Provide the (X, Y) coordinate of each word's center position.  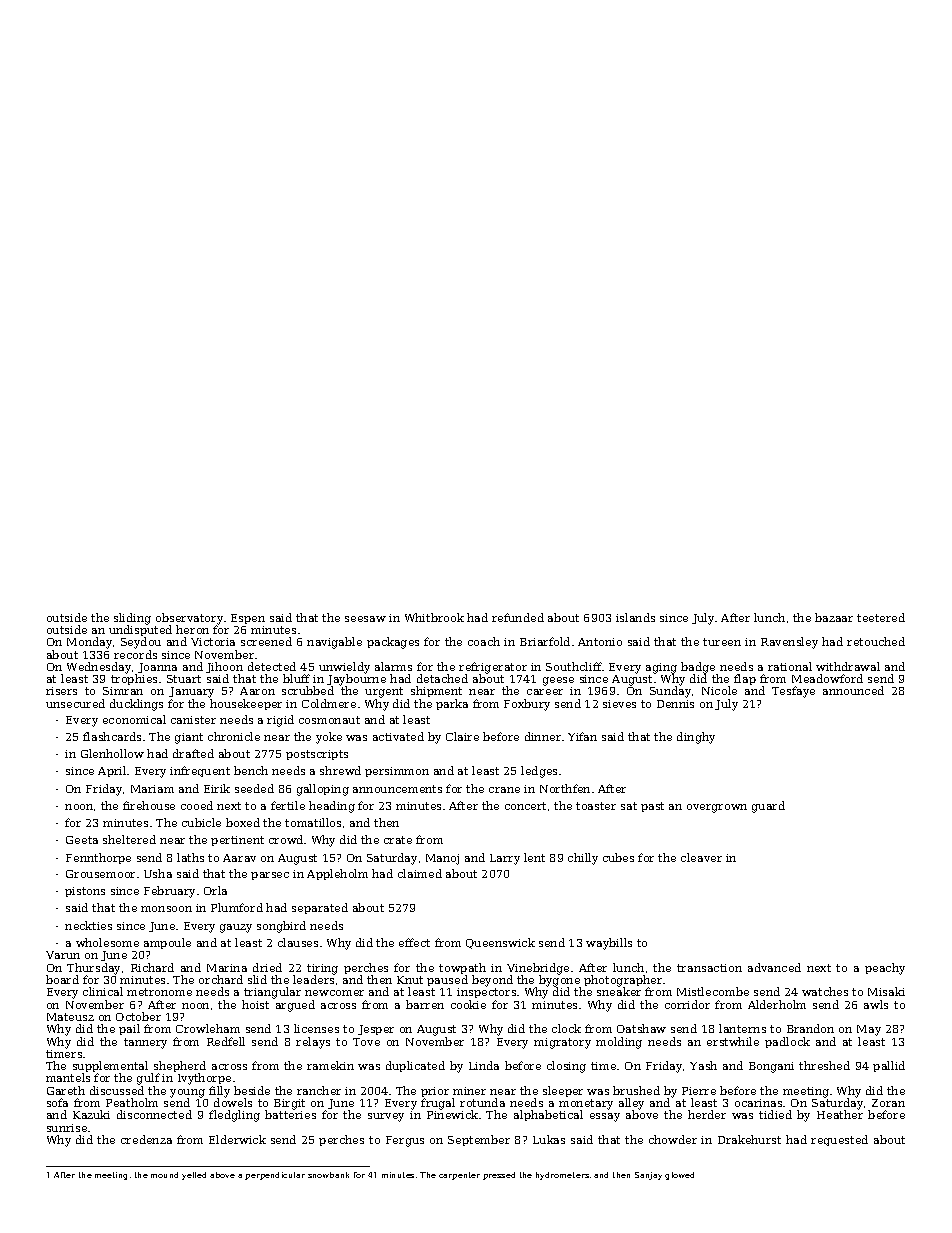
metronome (159, 992)
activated (398, 736)
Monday (89, 643)
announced (853, 690)
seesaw (365, 619)
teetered (881, 617)
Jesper (376, 1030)
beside (252, 1090)
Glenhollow (112, 753)
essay (605, 1117)
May (869, 1030)
